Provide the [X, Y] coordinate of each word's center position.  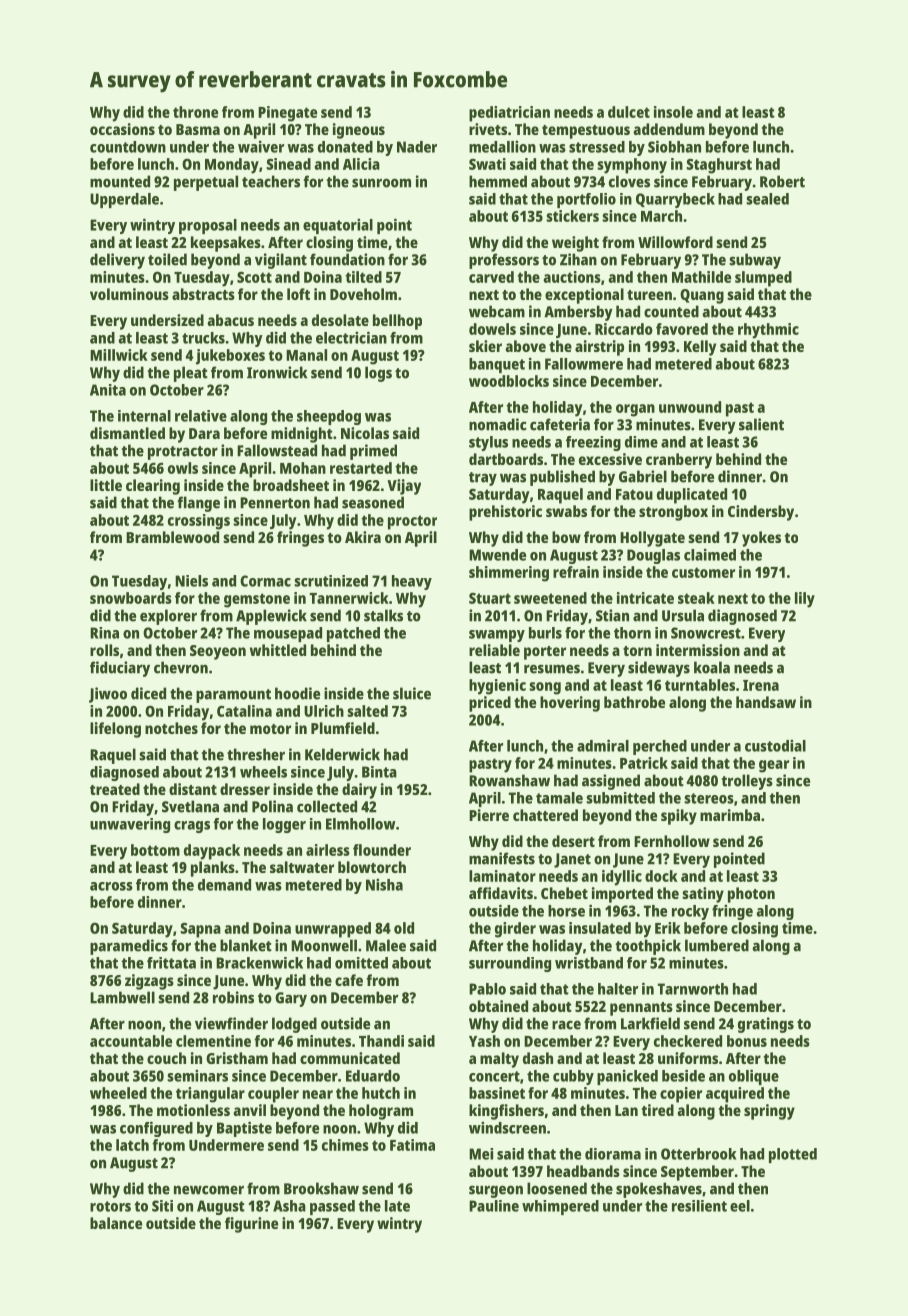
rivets [488, 129]
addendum [669, 129]
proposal [208, 226]
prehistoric [505, 513]
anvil [249, 1110]
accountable [131, 1041]
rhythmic [768, 331]
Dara [204, 433]
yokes [761, 539]
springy [769, 1112]
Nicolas [365, 433]
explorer [168, 617]
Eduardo [373, 1076]
